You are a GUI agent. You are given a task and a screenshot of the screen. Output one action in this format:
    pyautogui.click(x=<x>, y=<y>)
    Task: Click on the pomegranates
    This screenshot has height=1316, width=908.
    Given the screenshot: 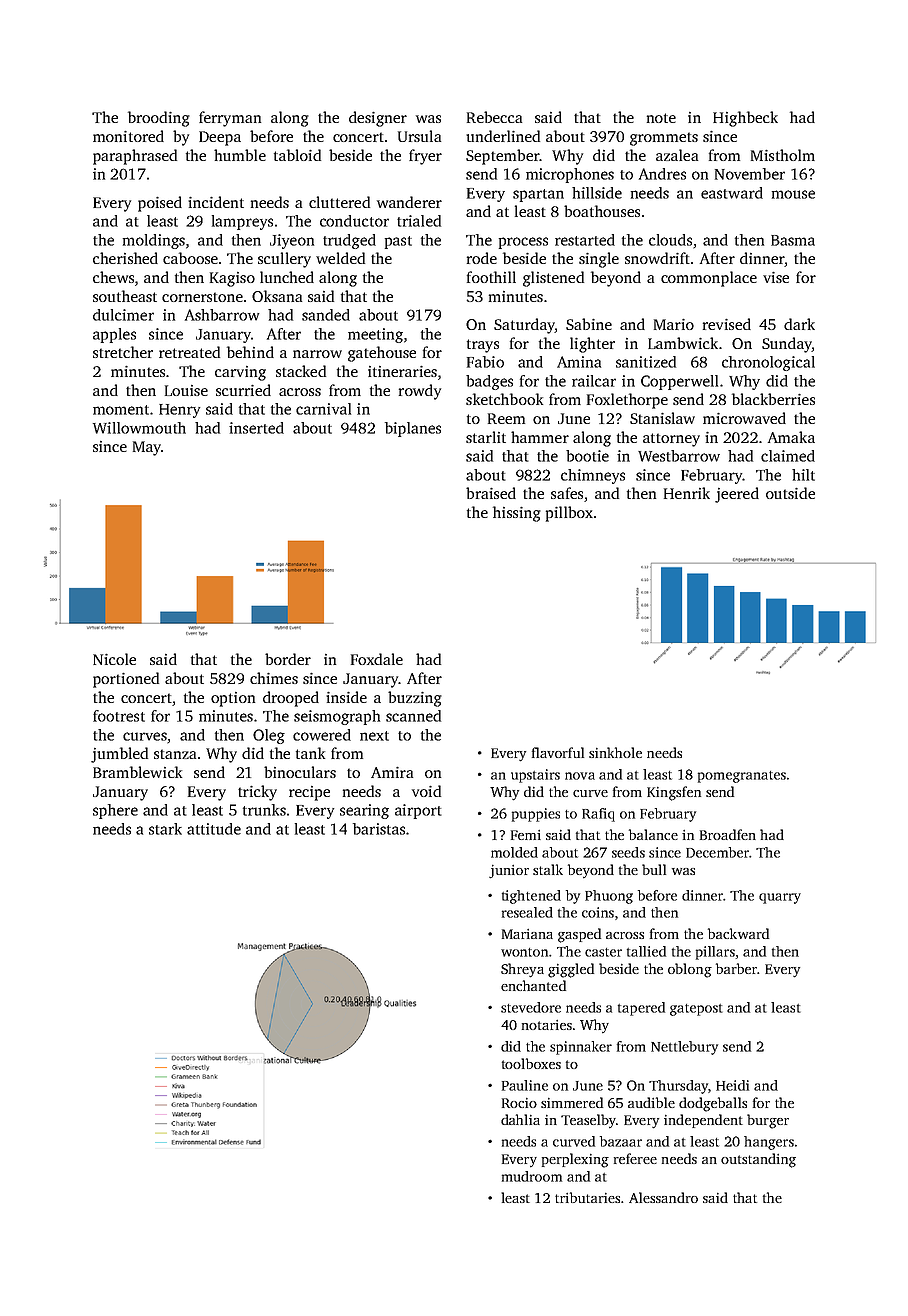 What is the action you would take?
    pyautogui.click(x=742, y=777)
